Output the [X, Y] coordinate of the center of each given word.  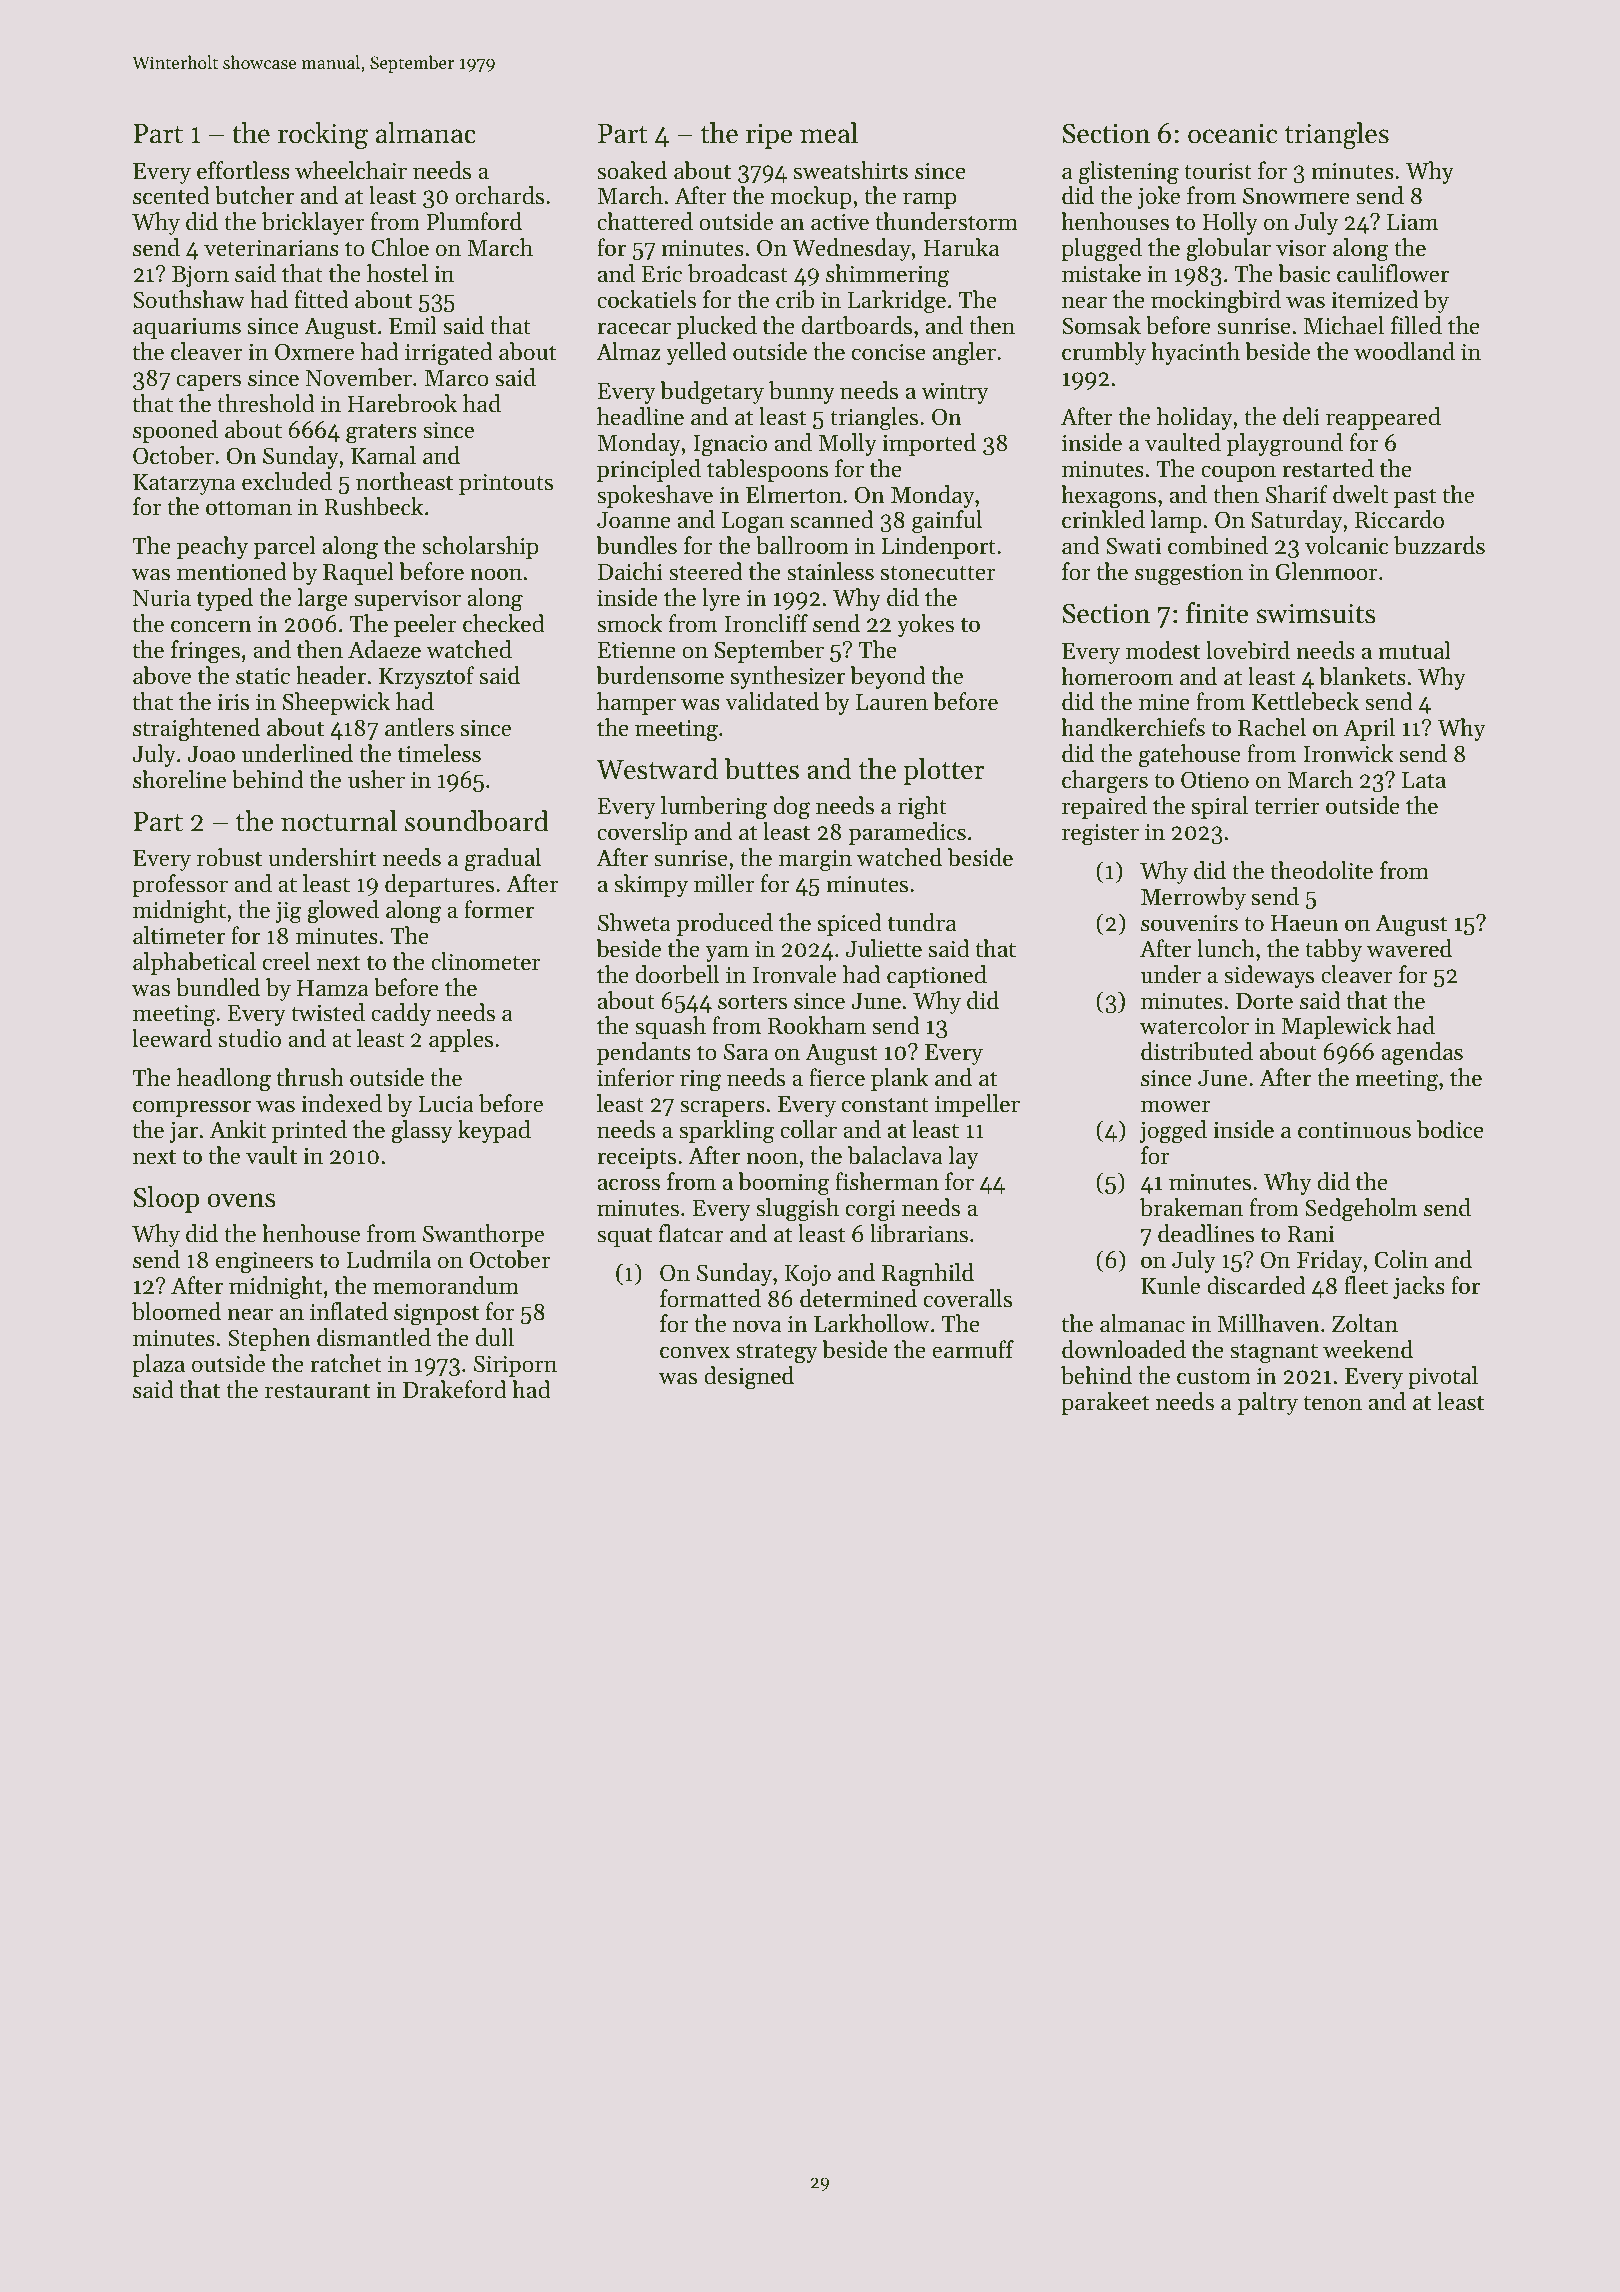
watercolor [1194, 1025]
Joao [211, 754]
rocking [323, 136]
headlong [224, 1080]
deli [1301, 416]
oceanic [1232, 133]
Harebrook [402, 403]
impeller [977, 1105]
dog [791, 808]
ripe [769, 136]
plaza [158, 1365]
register [1100, 835]
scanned [832, 519]
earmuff [973, 1349]
